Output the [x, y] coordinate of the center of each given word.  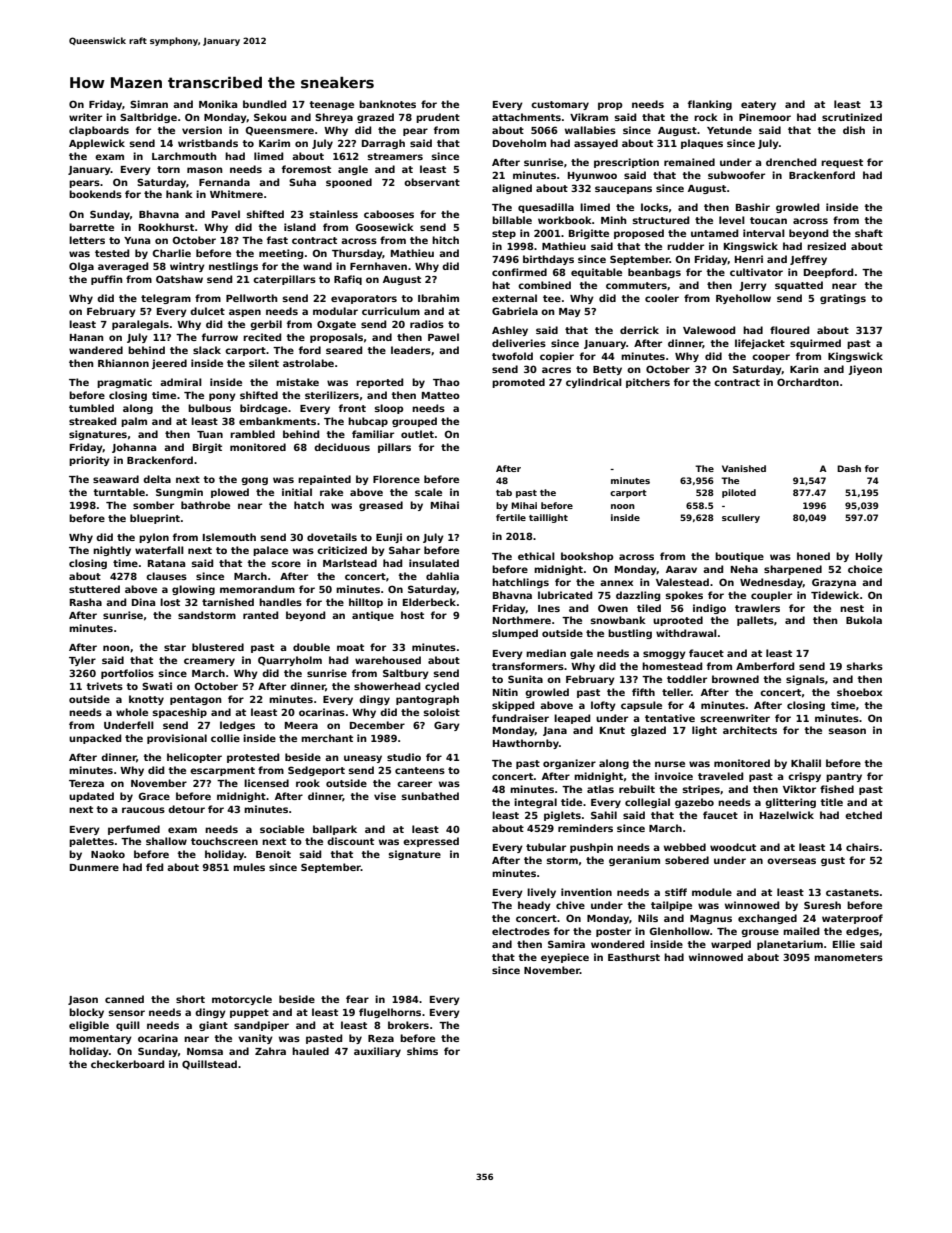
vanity [255, 1039]
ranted [260, 615]
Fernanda [224, 182]
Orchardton [808, 382]
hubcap [368, 422]
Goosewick [384, 227]
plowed [230, 493]
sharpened [793, 570]
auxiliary [377, 1052]
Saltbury [406, 674]
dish [854, 130]
